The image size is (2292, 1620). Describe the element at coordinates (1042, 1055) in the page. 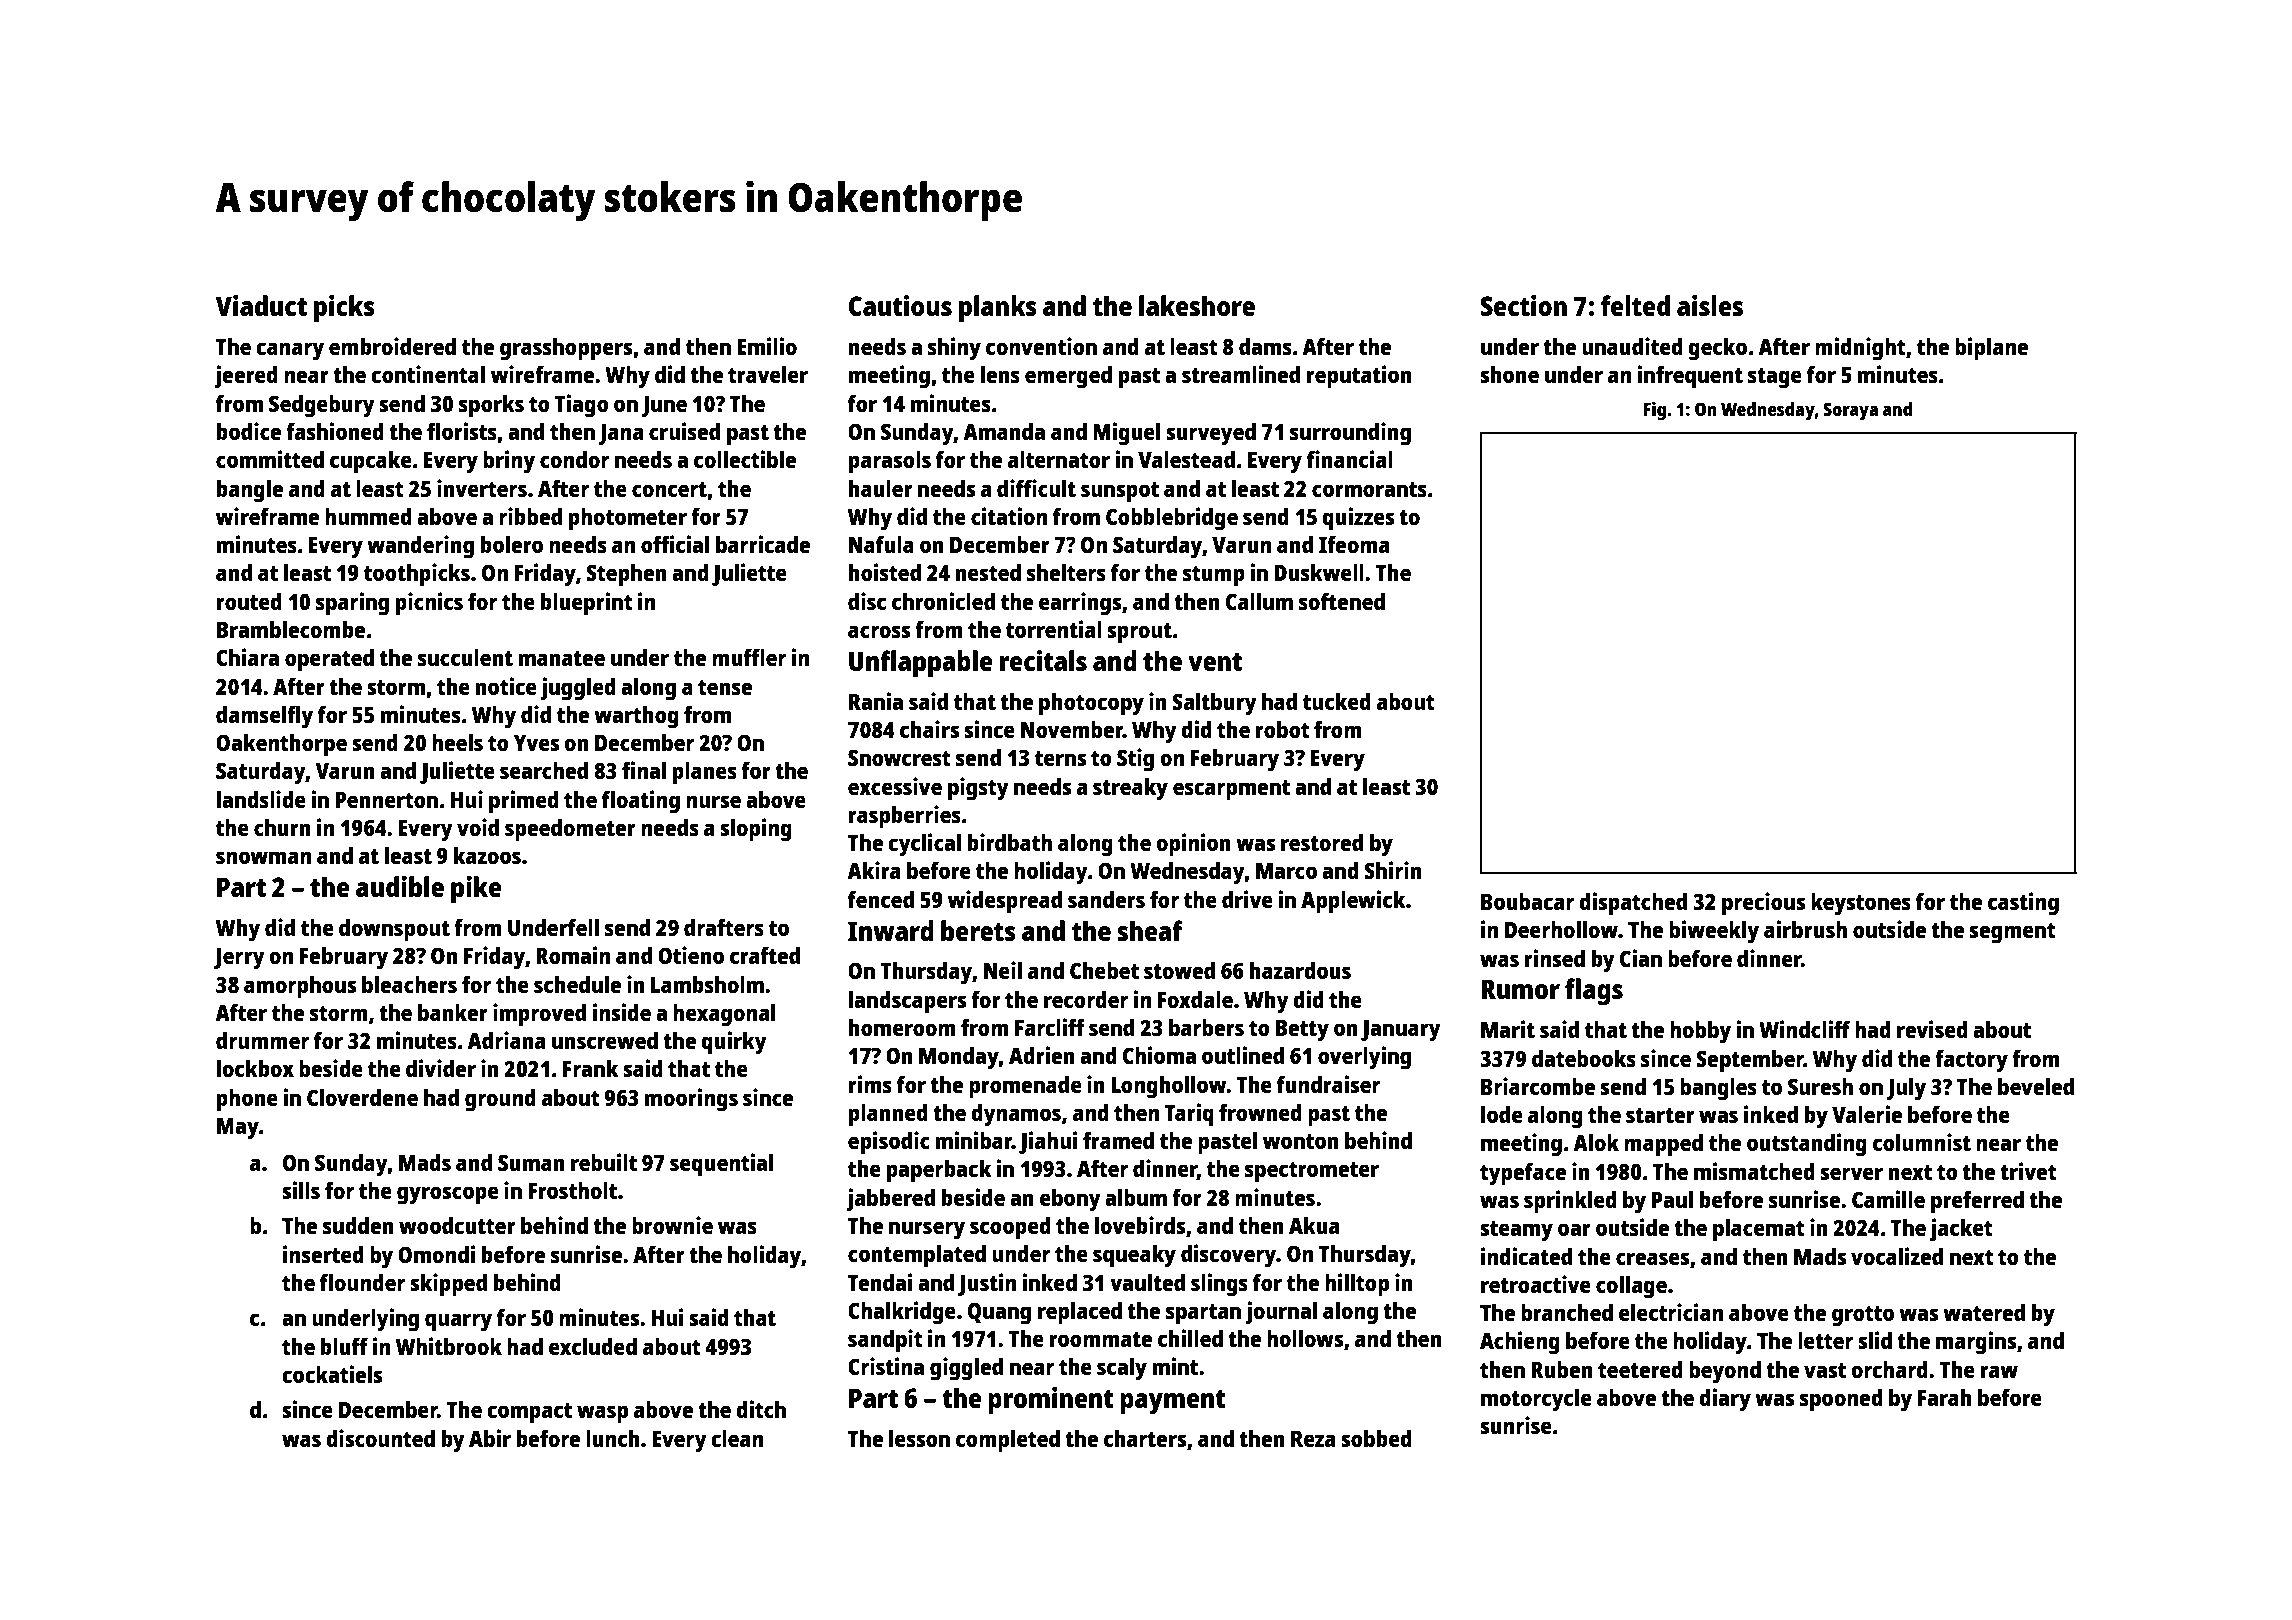

I see `Adrien` at that location.
